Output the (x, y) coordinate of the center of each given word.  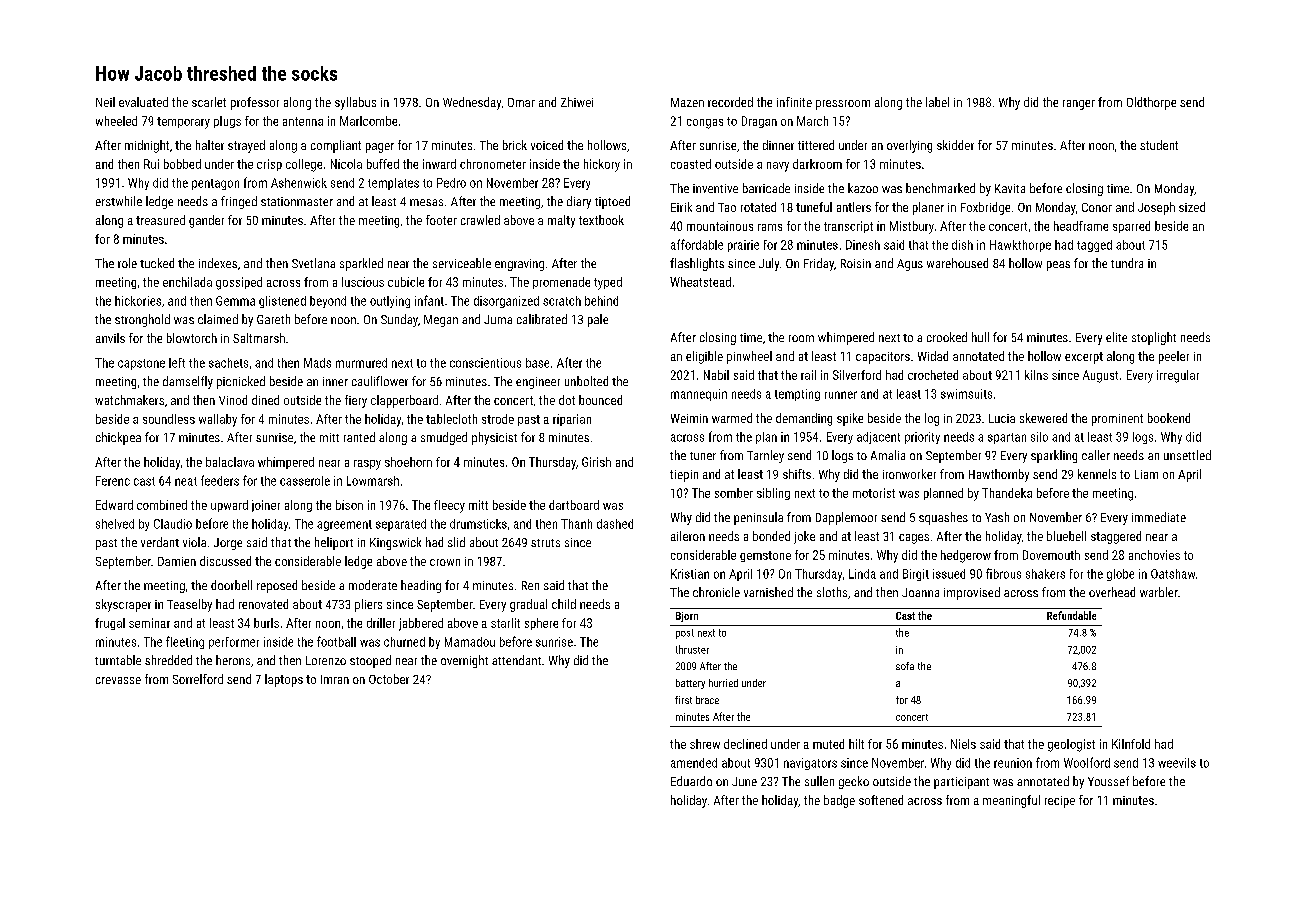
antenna (303, 121)
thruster (692, 649)
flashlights (697, 264)
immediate (1159, 517)
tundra (1127, 263)
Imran (335, 679)
